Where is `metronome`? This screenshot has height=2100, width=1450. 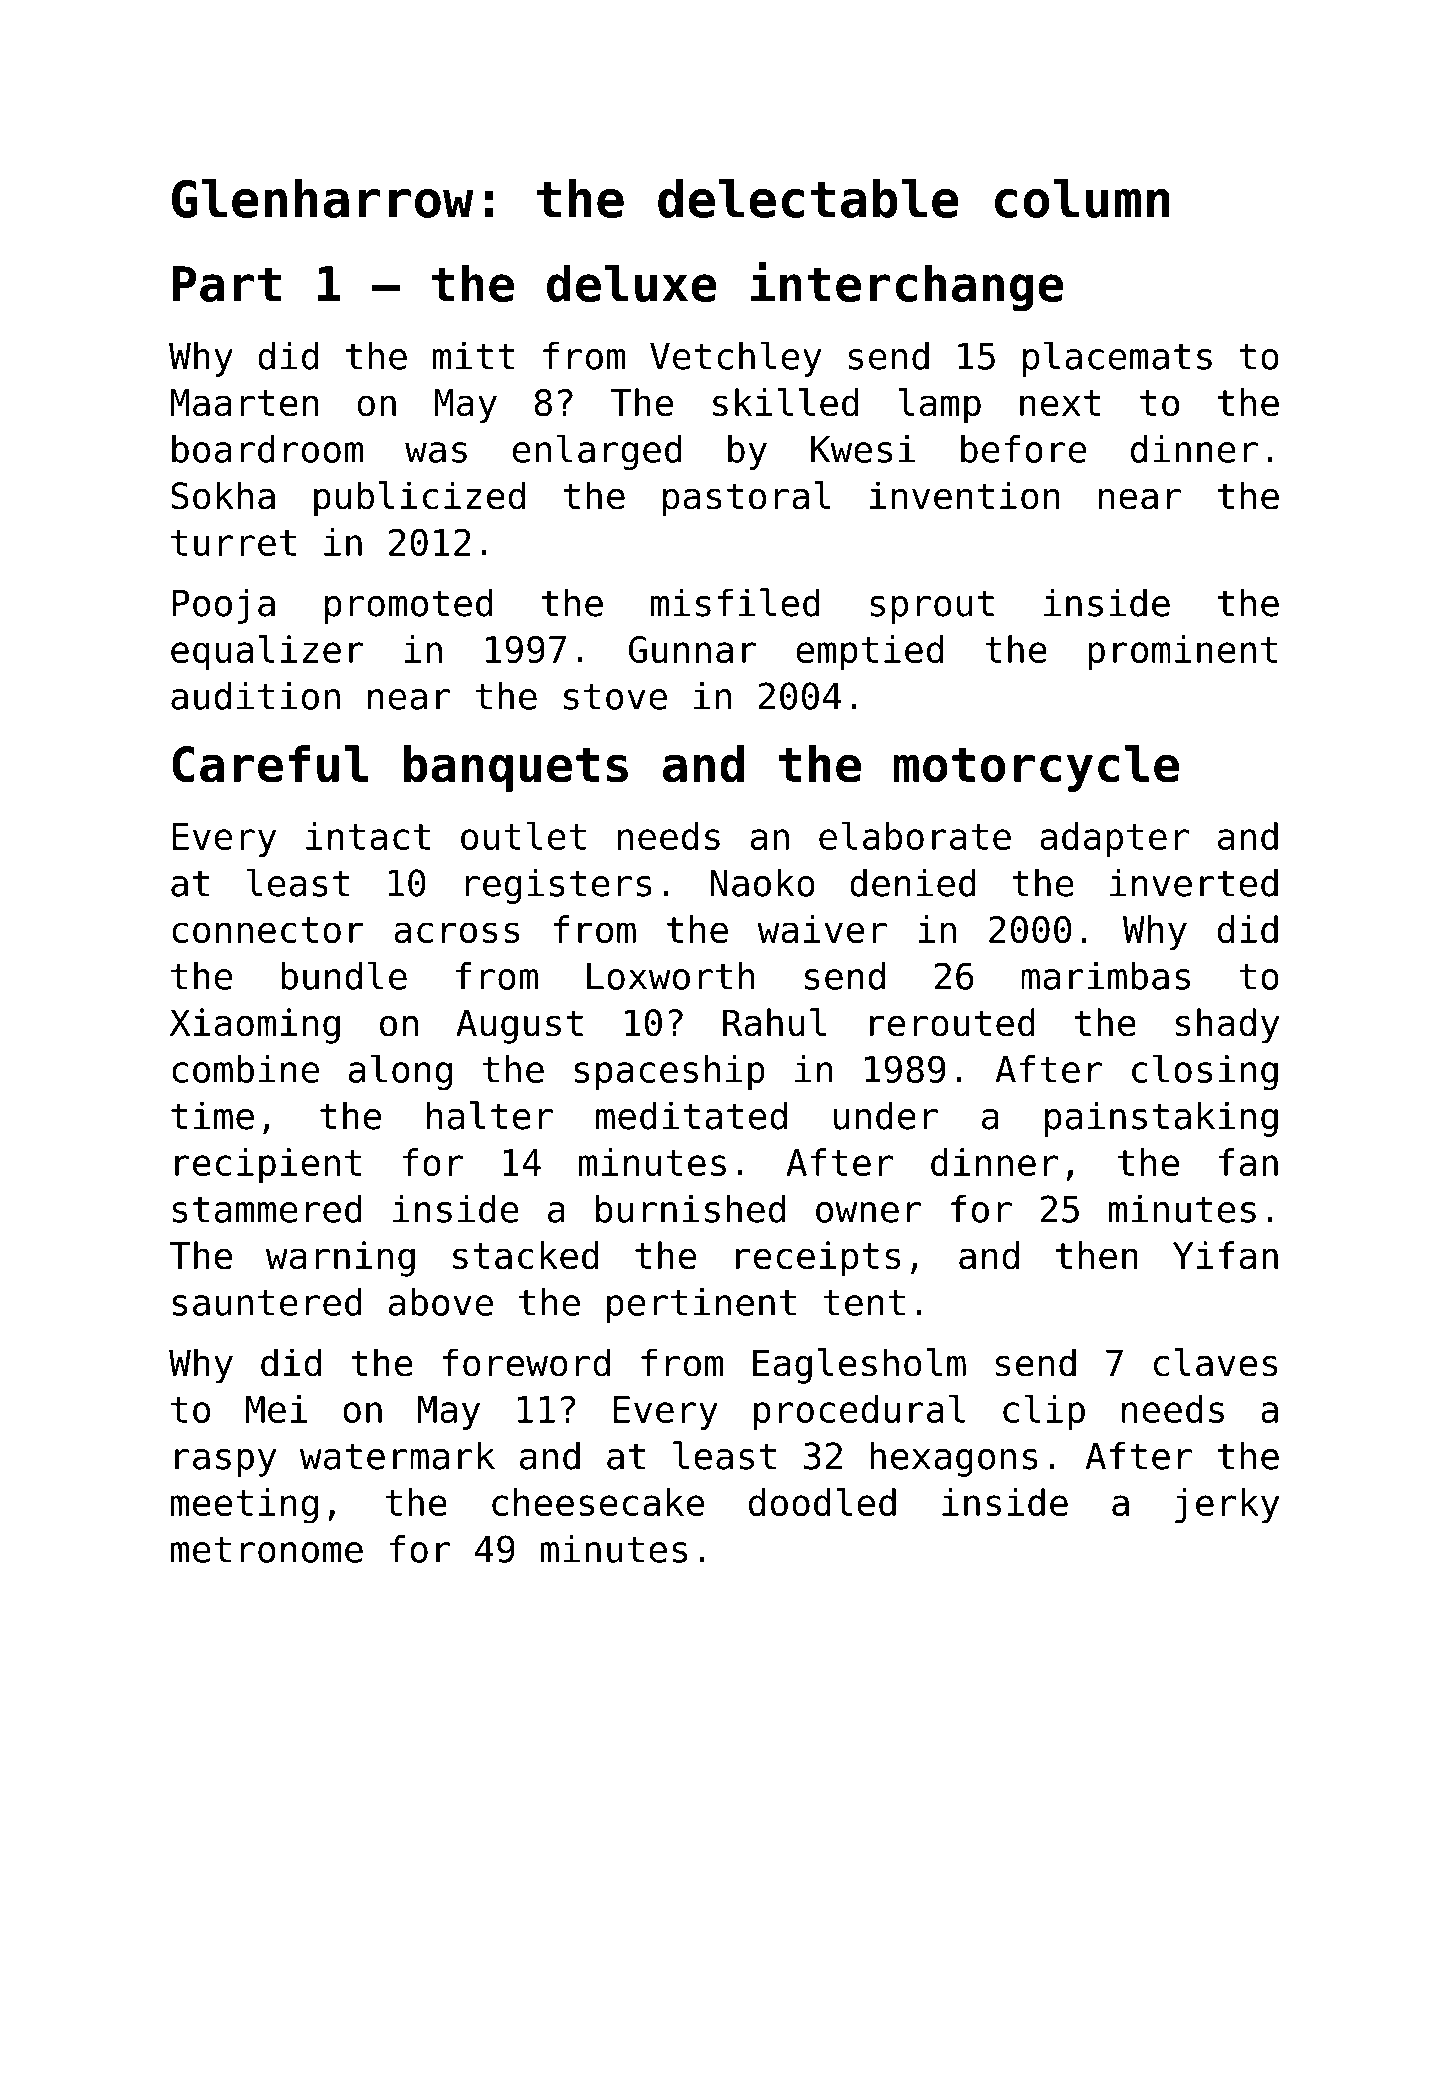
metronome is located at coordinates (267, 1550).
